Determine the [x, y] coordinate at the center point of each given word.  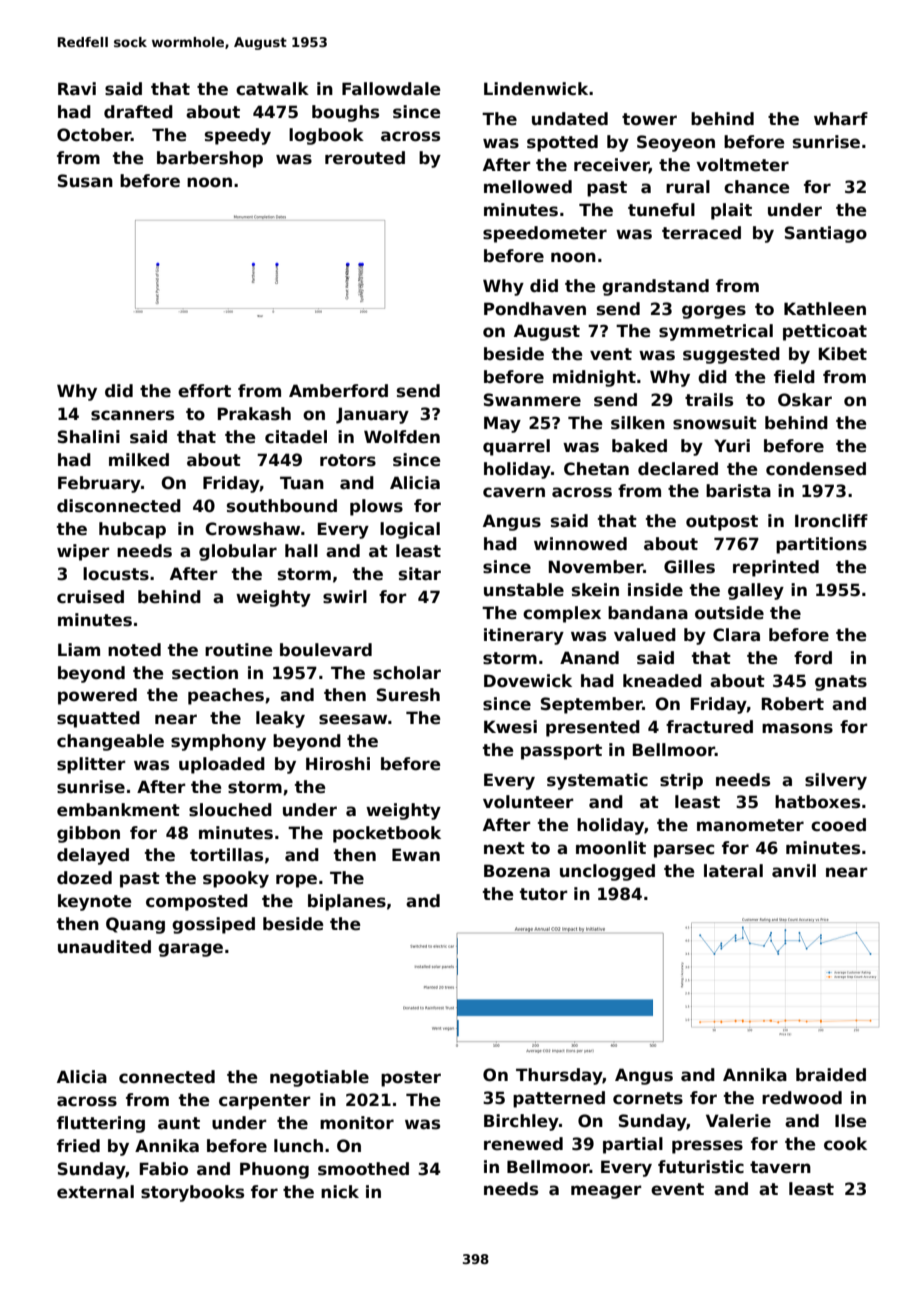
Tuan [302, 483]
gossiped [213, 925]
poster [411, 1079]
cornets [648, 1098]
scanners [132, 415]
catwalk [272, 89]
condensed [816, 469]
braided [831, 1075]
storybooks [192, 1193]
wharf [841, 119]
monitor [357, 1123]
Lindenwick [536, 89]
